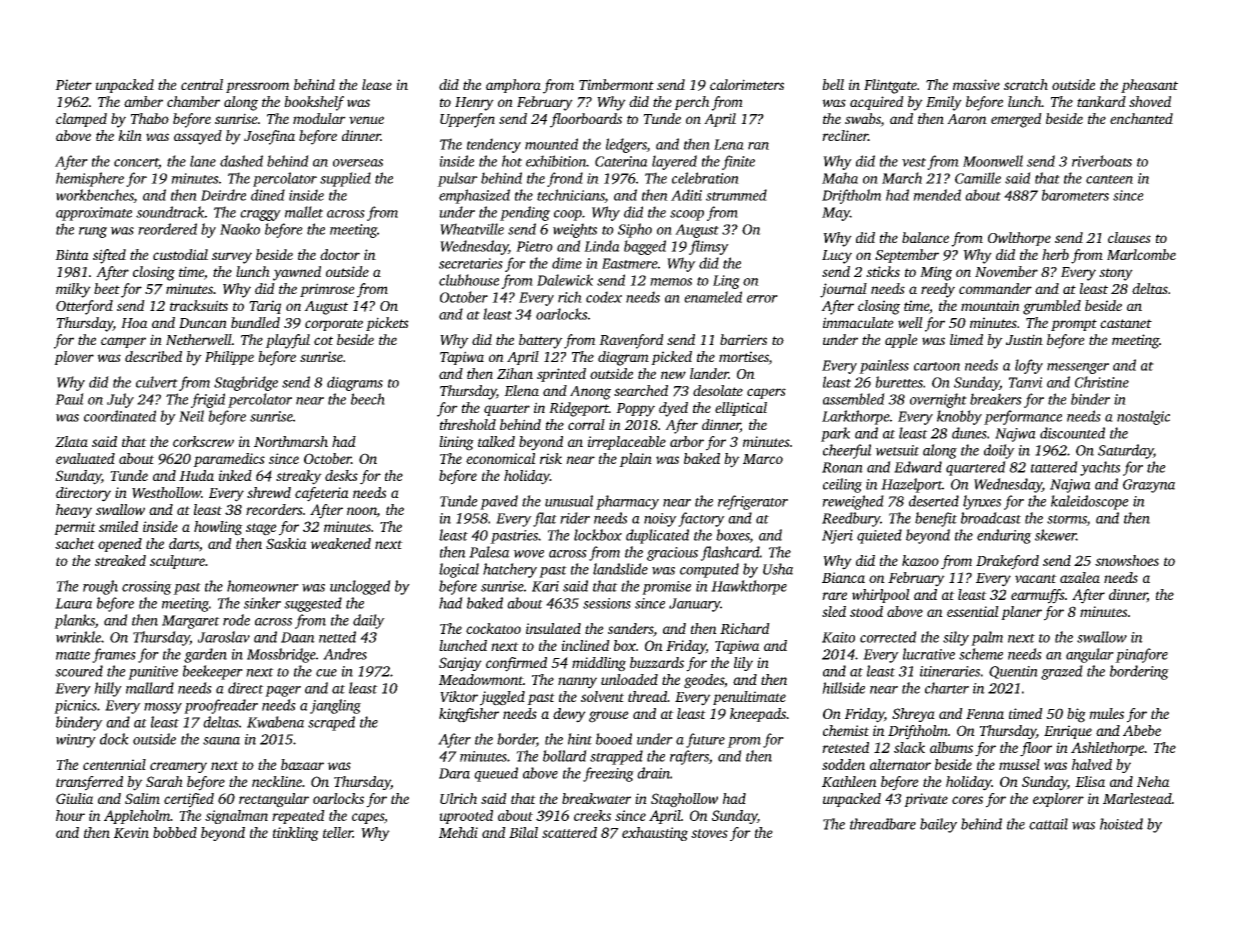 Image resolution: width=1233 pixels, height=952 pixels. I want to click on snowshoes, so click(1127, 560).
